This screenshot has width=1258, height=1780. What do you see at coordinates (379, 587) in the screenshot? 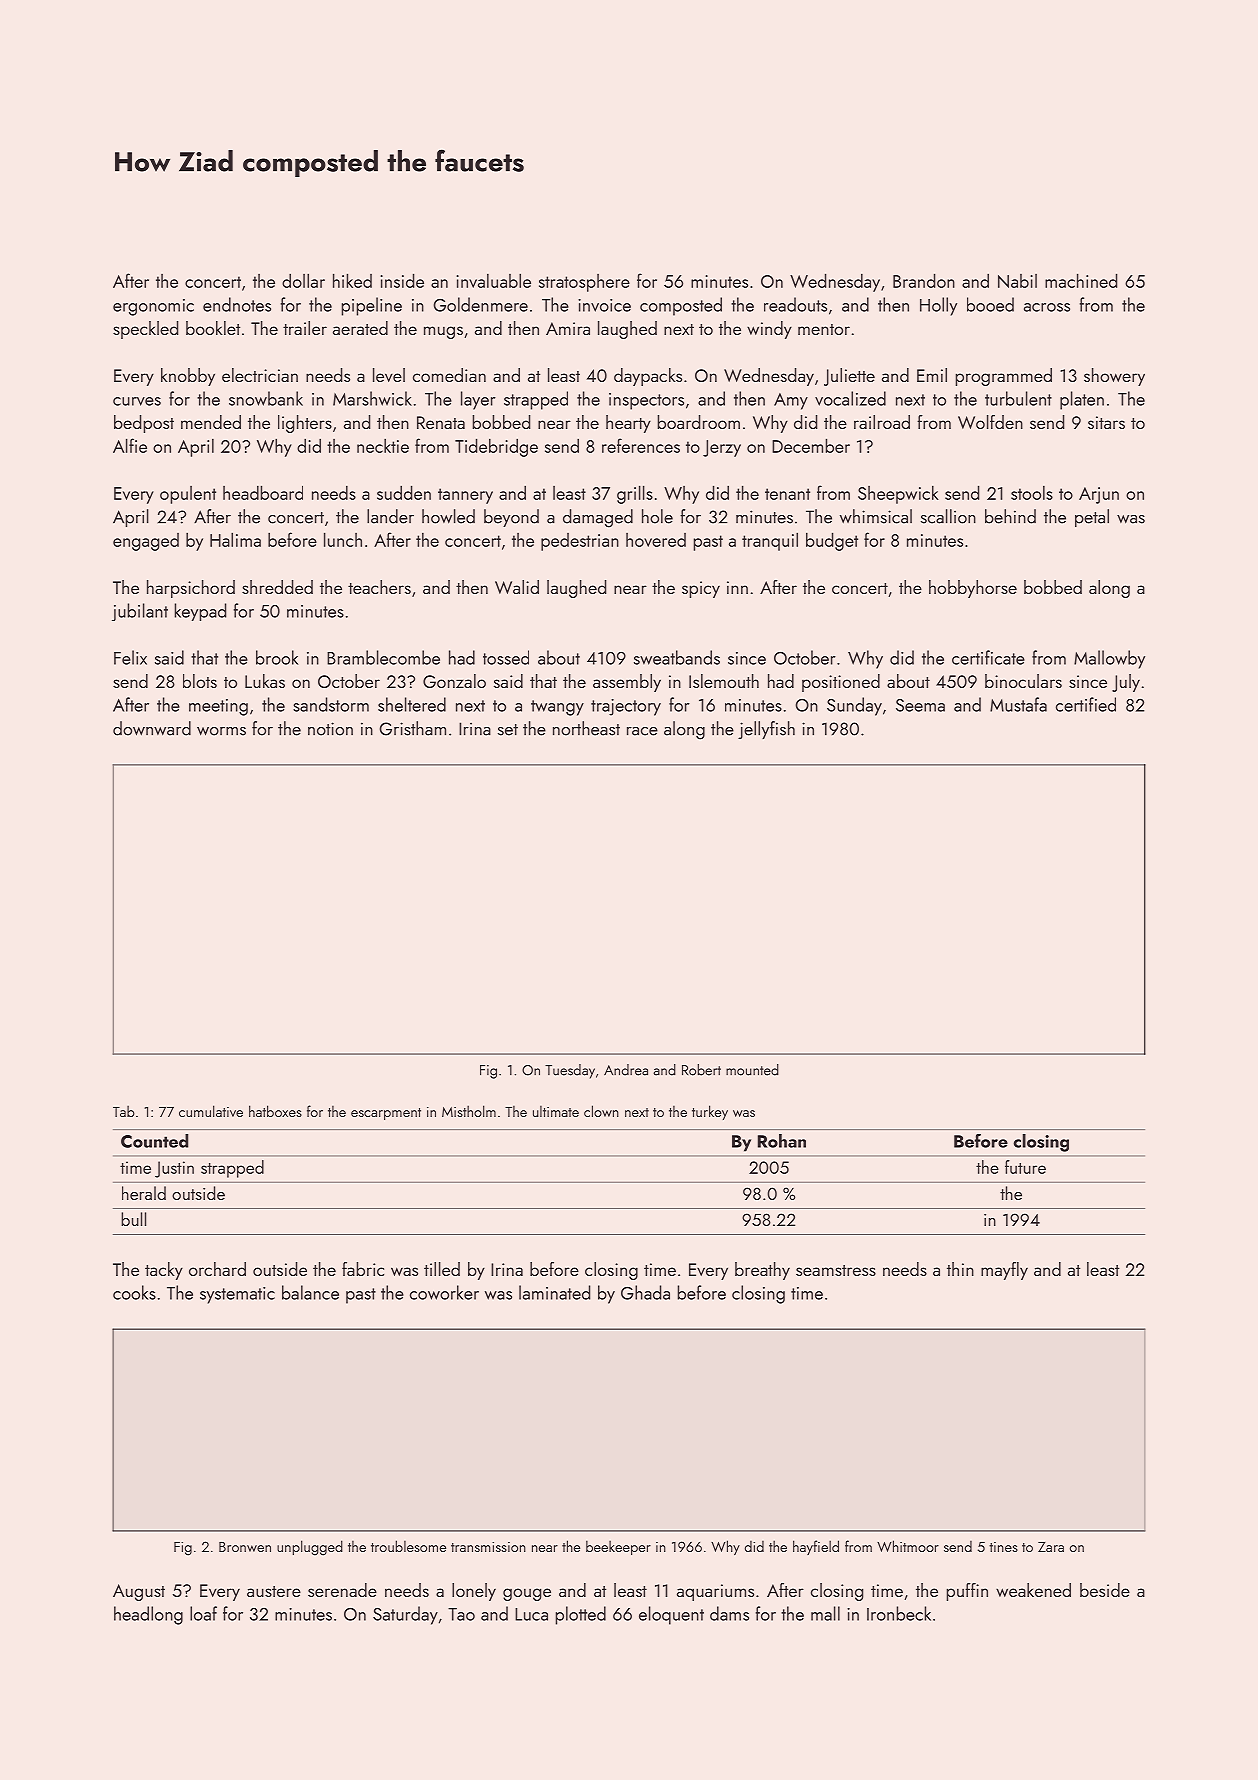
I see `teachers` at bounding box center [379, 587].
